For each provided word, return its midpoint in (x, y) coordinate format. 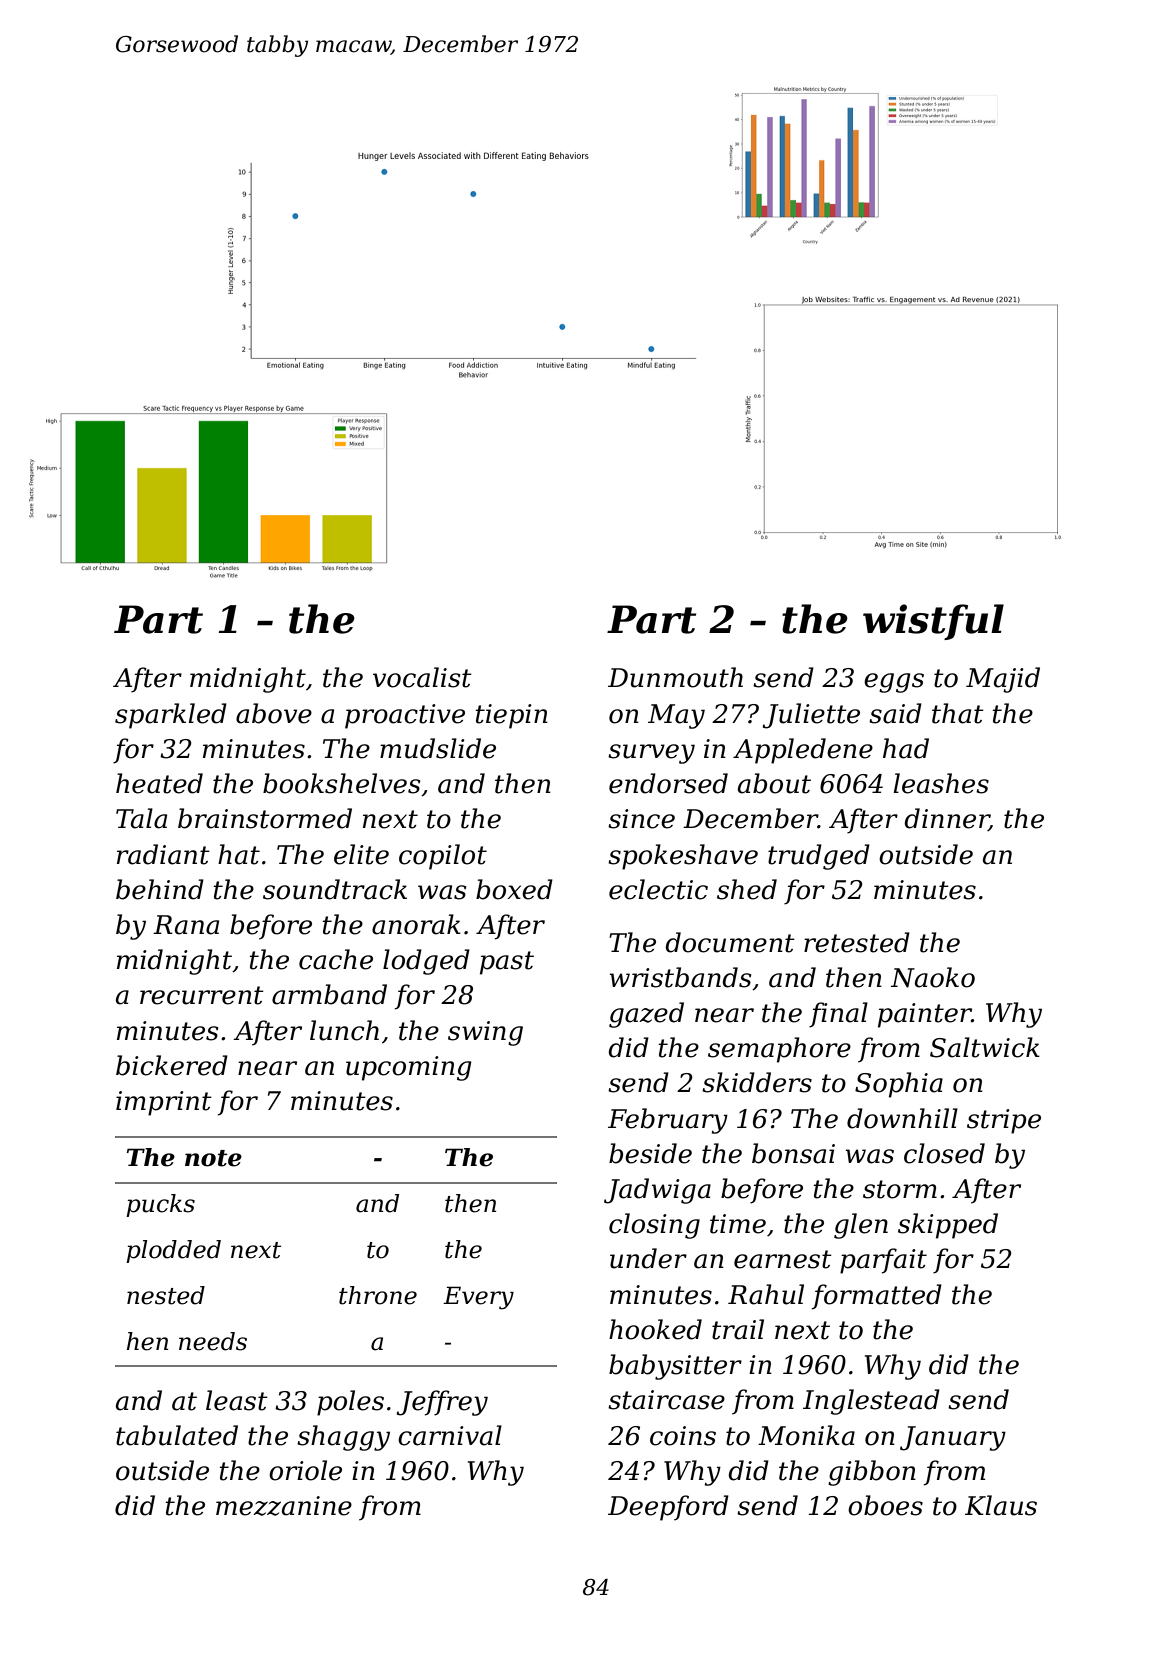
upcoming (409, 1068)
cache (336, 959)
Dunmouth (675, 677)
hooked (655, 1329)
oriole (305, 1470)
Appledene (803, 751)
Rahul (766, 1294)
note (213, 1158)
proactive (405, 716)
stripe (1004, 1121)
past (507, 963)
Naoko (933, 977)
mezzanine (284, 1506)
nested (166, 1295)
